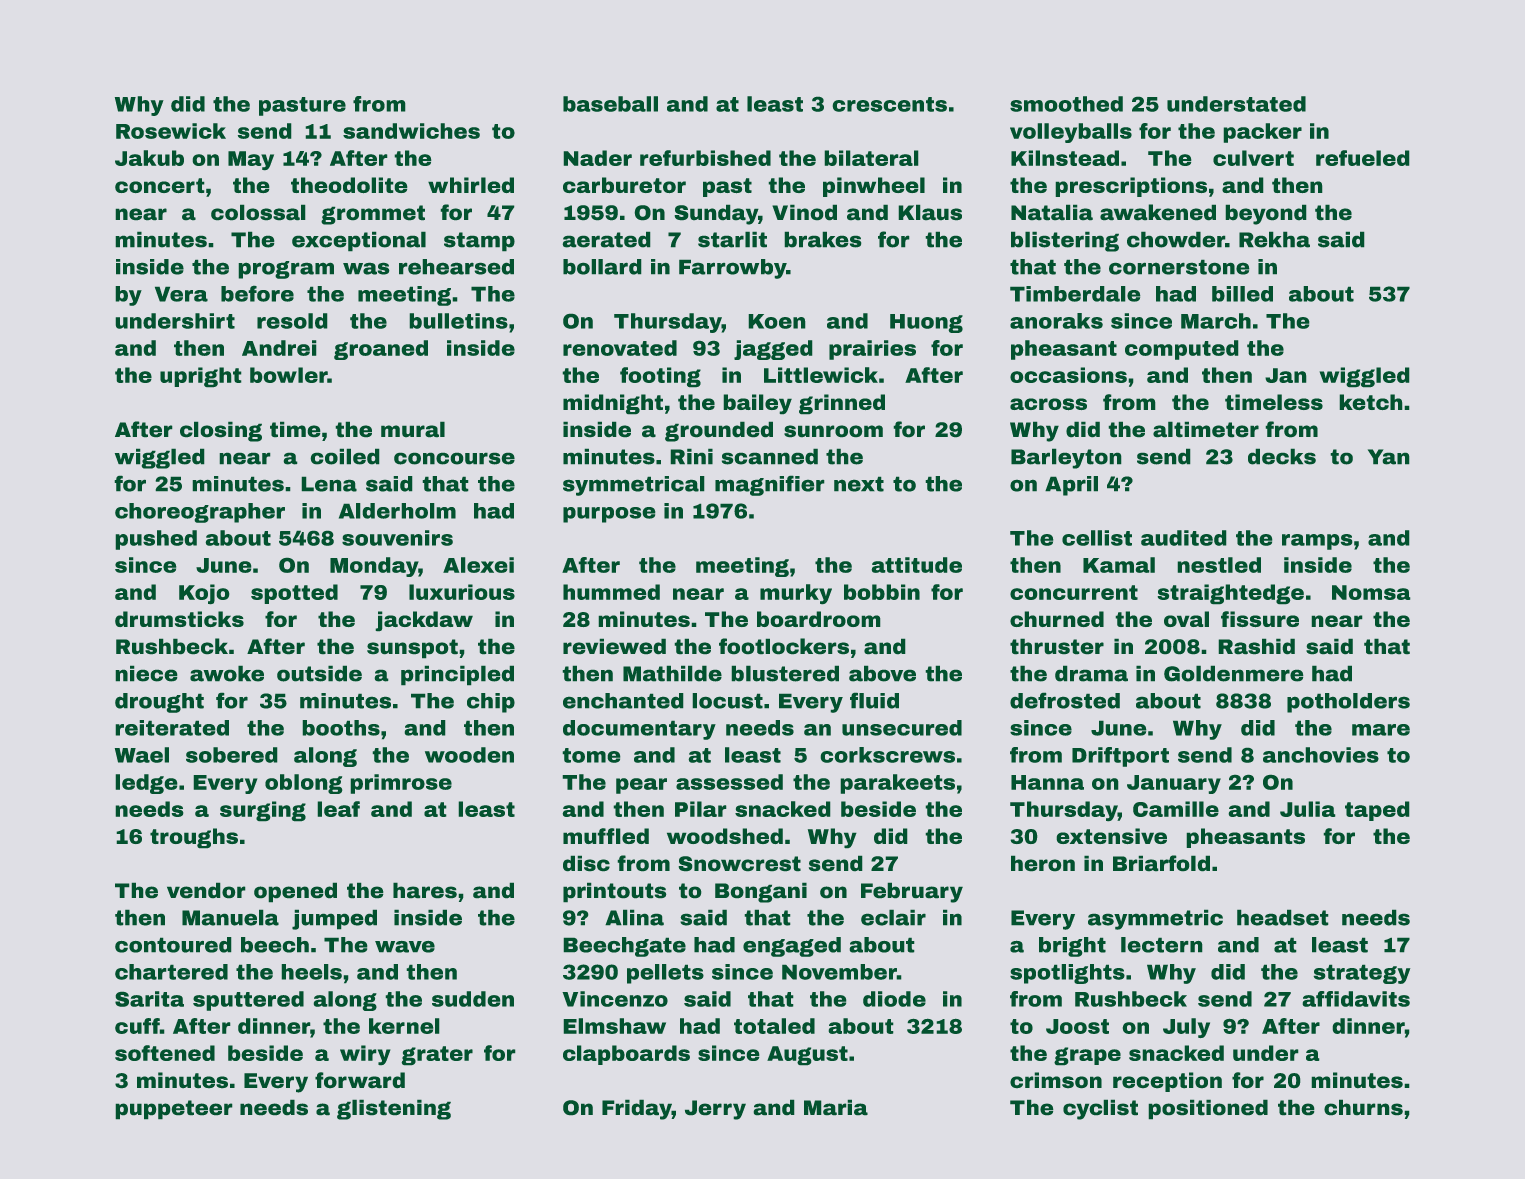 The width and height of the screenshot is (1525, 1179). What do you see at coordinates (1065, 242) in the screenshot?
I see `blistering` at bounding box center [1065, 242].
